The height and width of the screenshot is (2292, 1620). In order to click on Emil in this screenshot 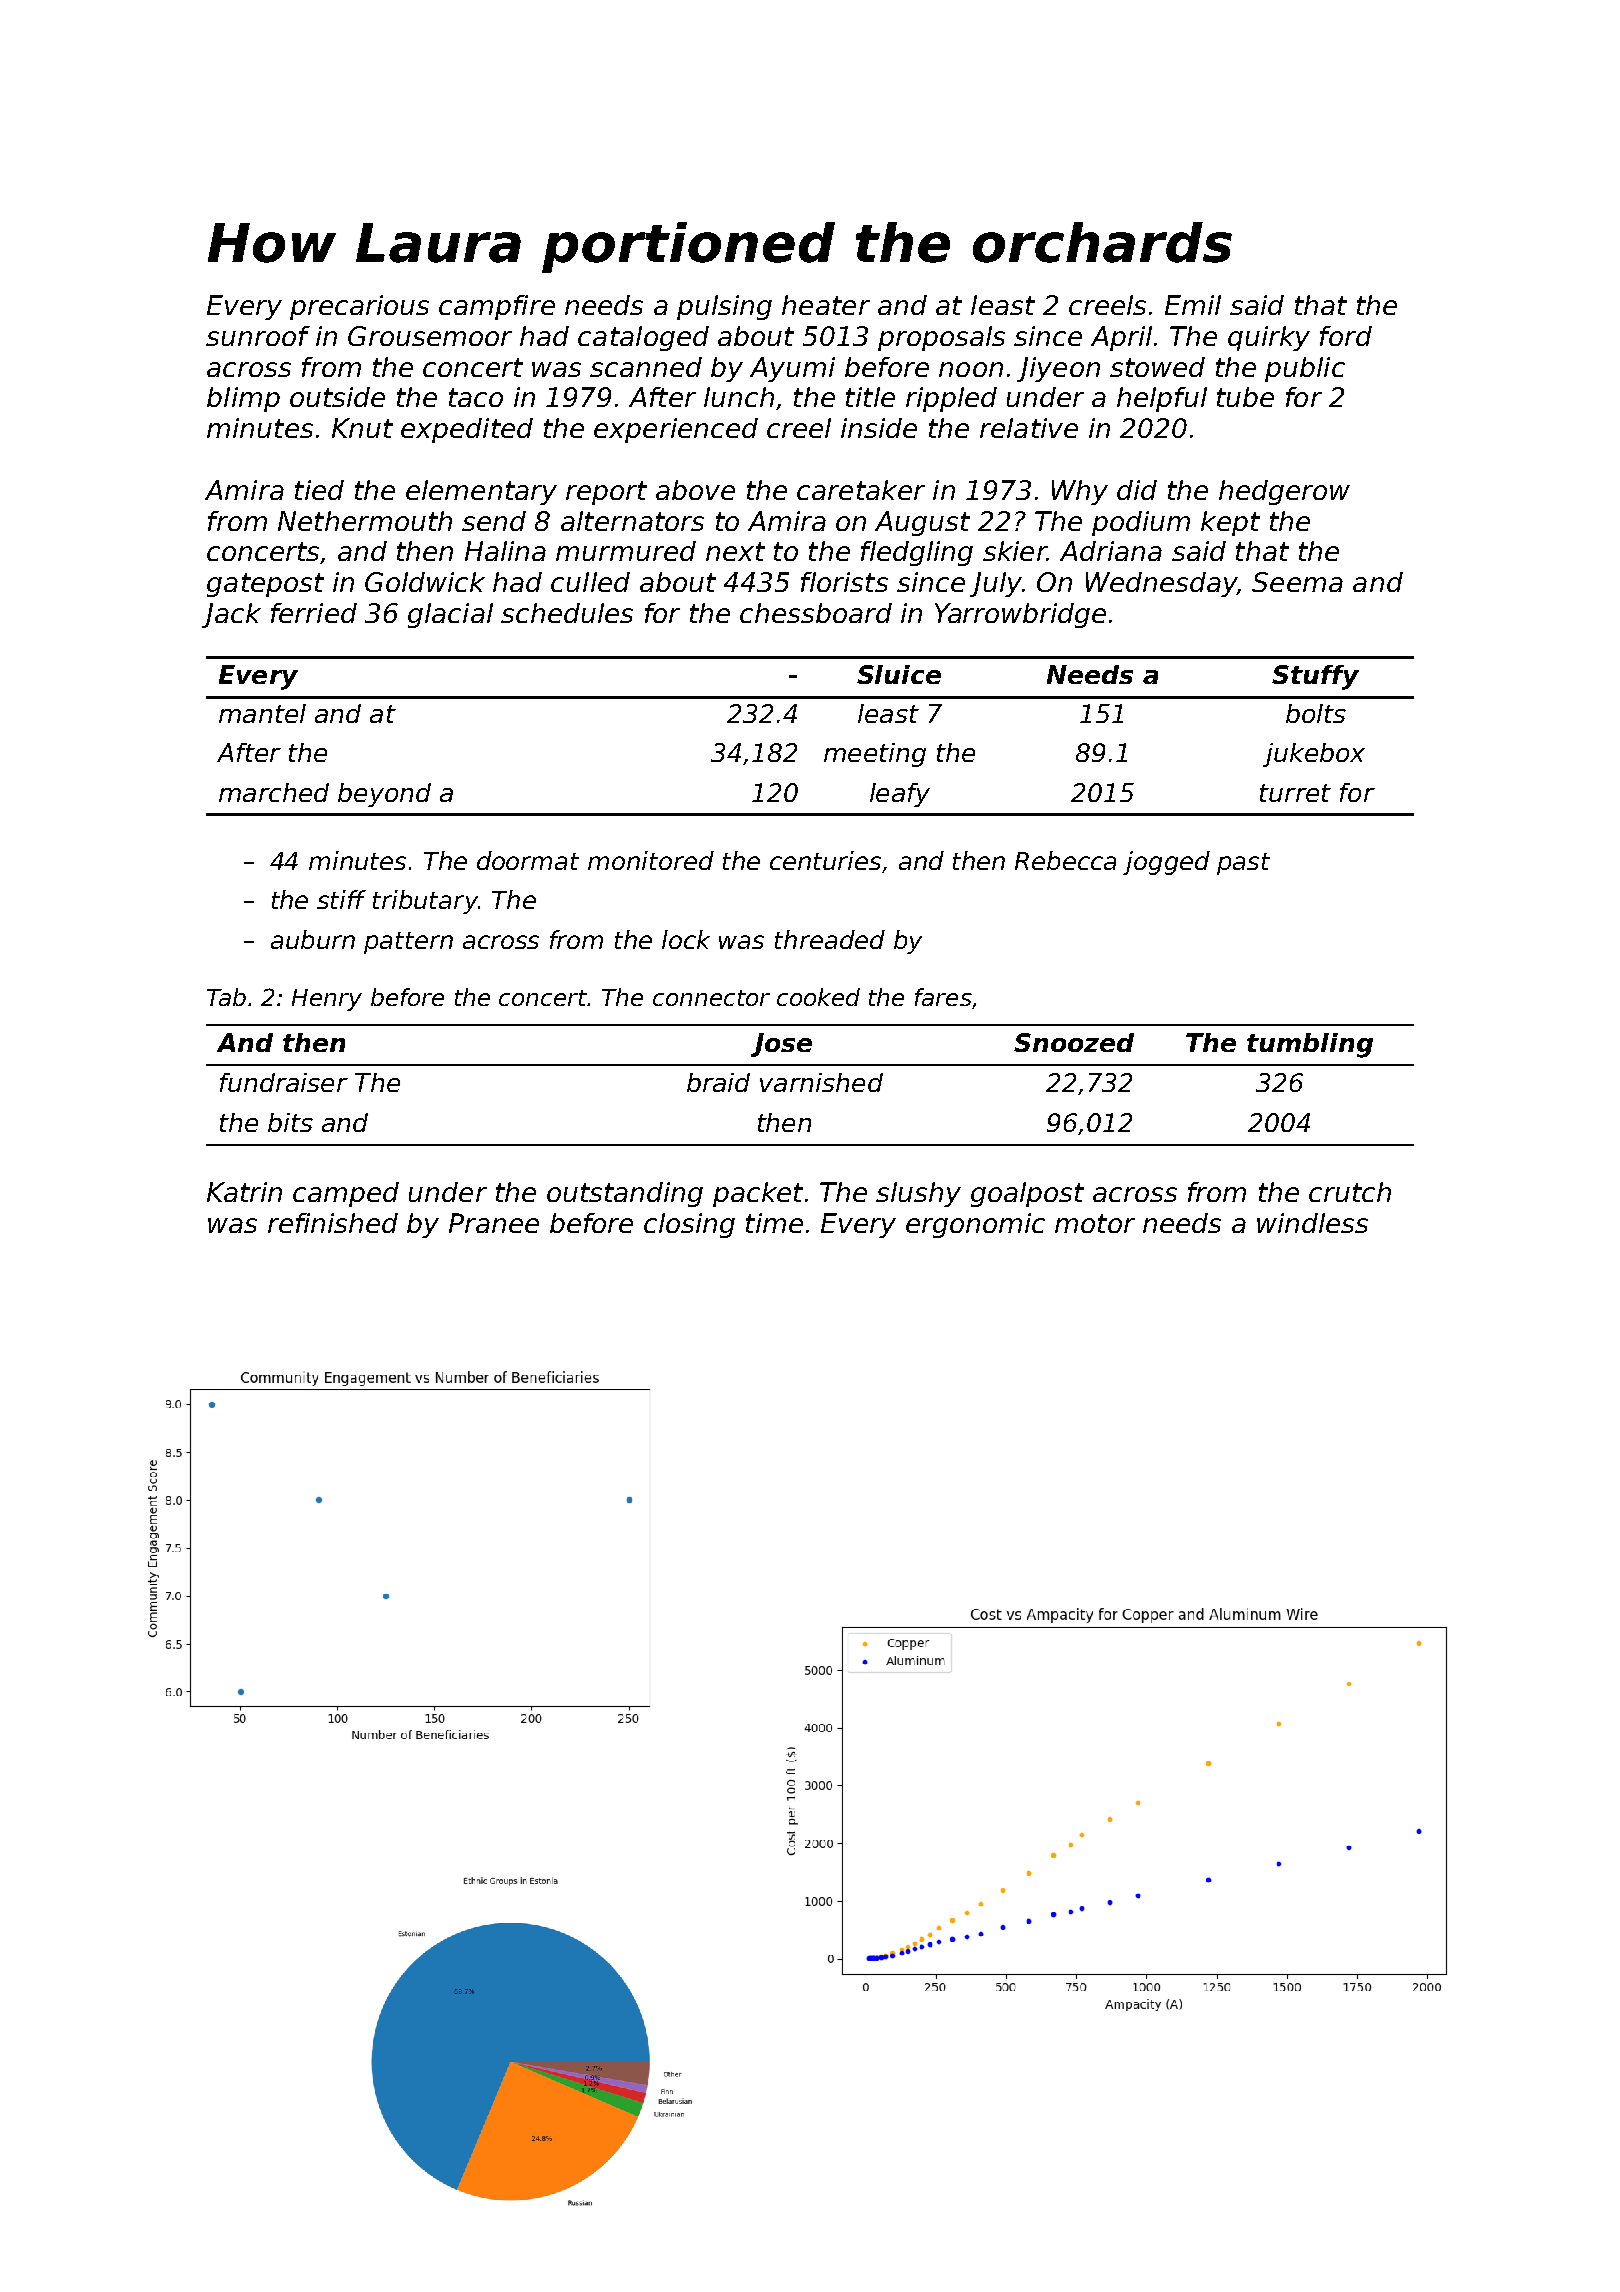, I will do `click(1193, 305)`.
